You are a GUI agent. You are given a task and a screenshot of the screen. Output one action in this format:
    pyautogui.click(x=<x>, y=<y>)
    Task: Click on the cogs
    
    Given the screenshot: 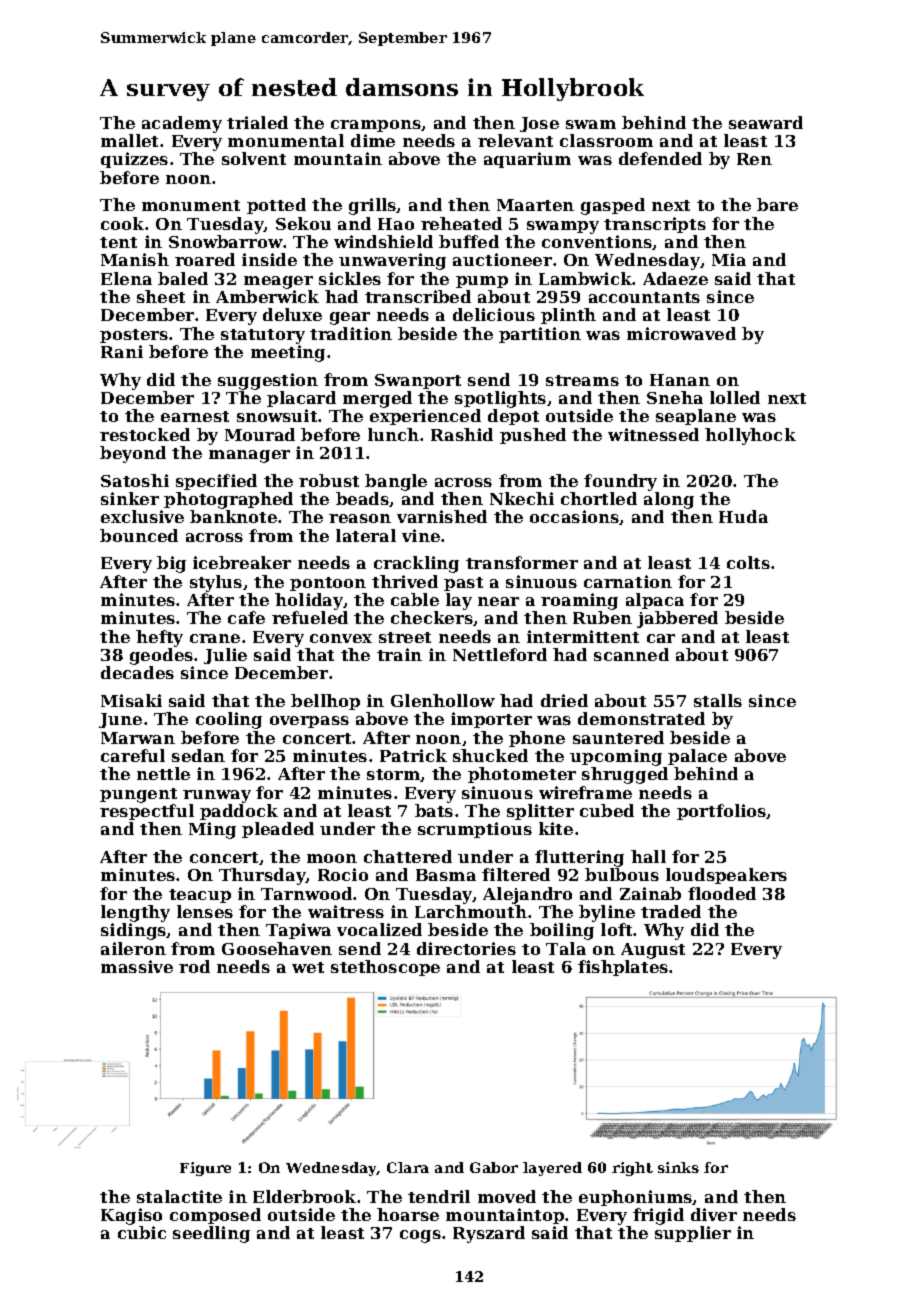 What is the action you would take?
    pyautogui.click(x=420, y=1236)
